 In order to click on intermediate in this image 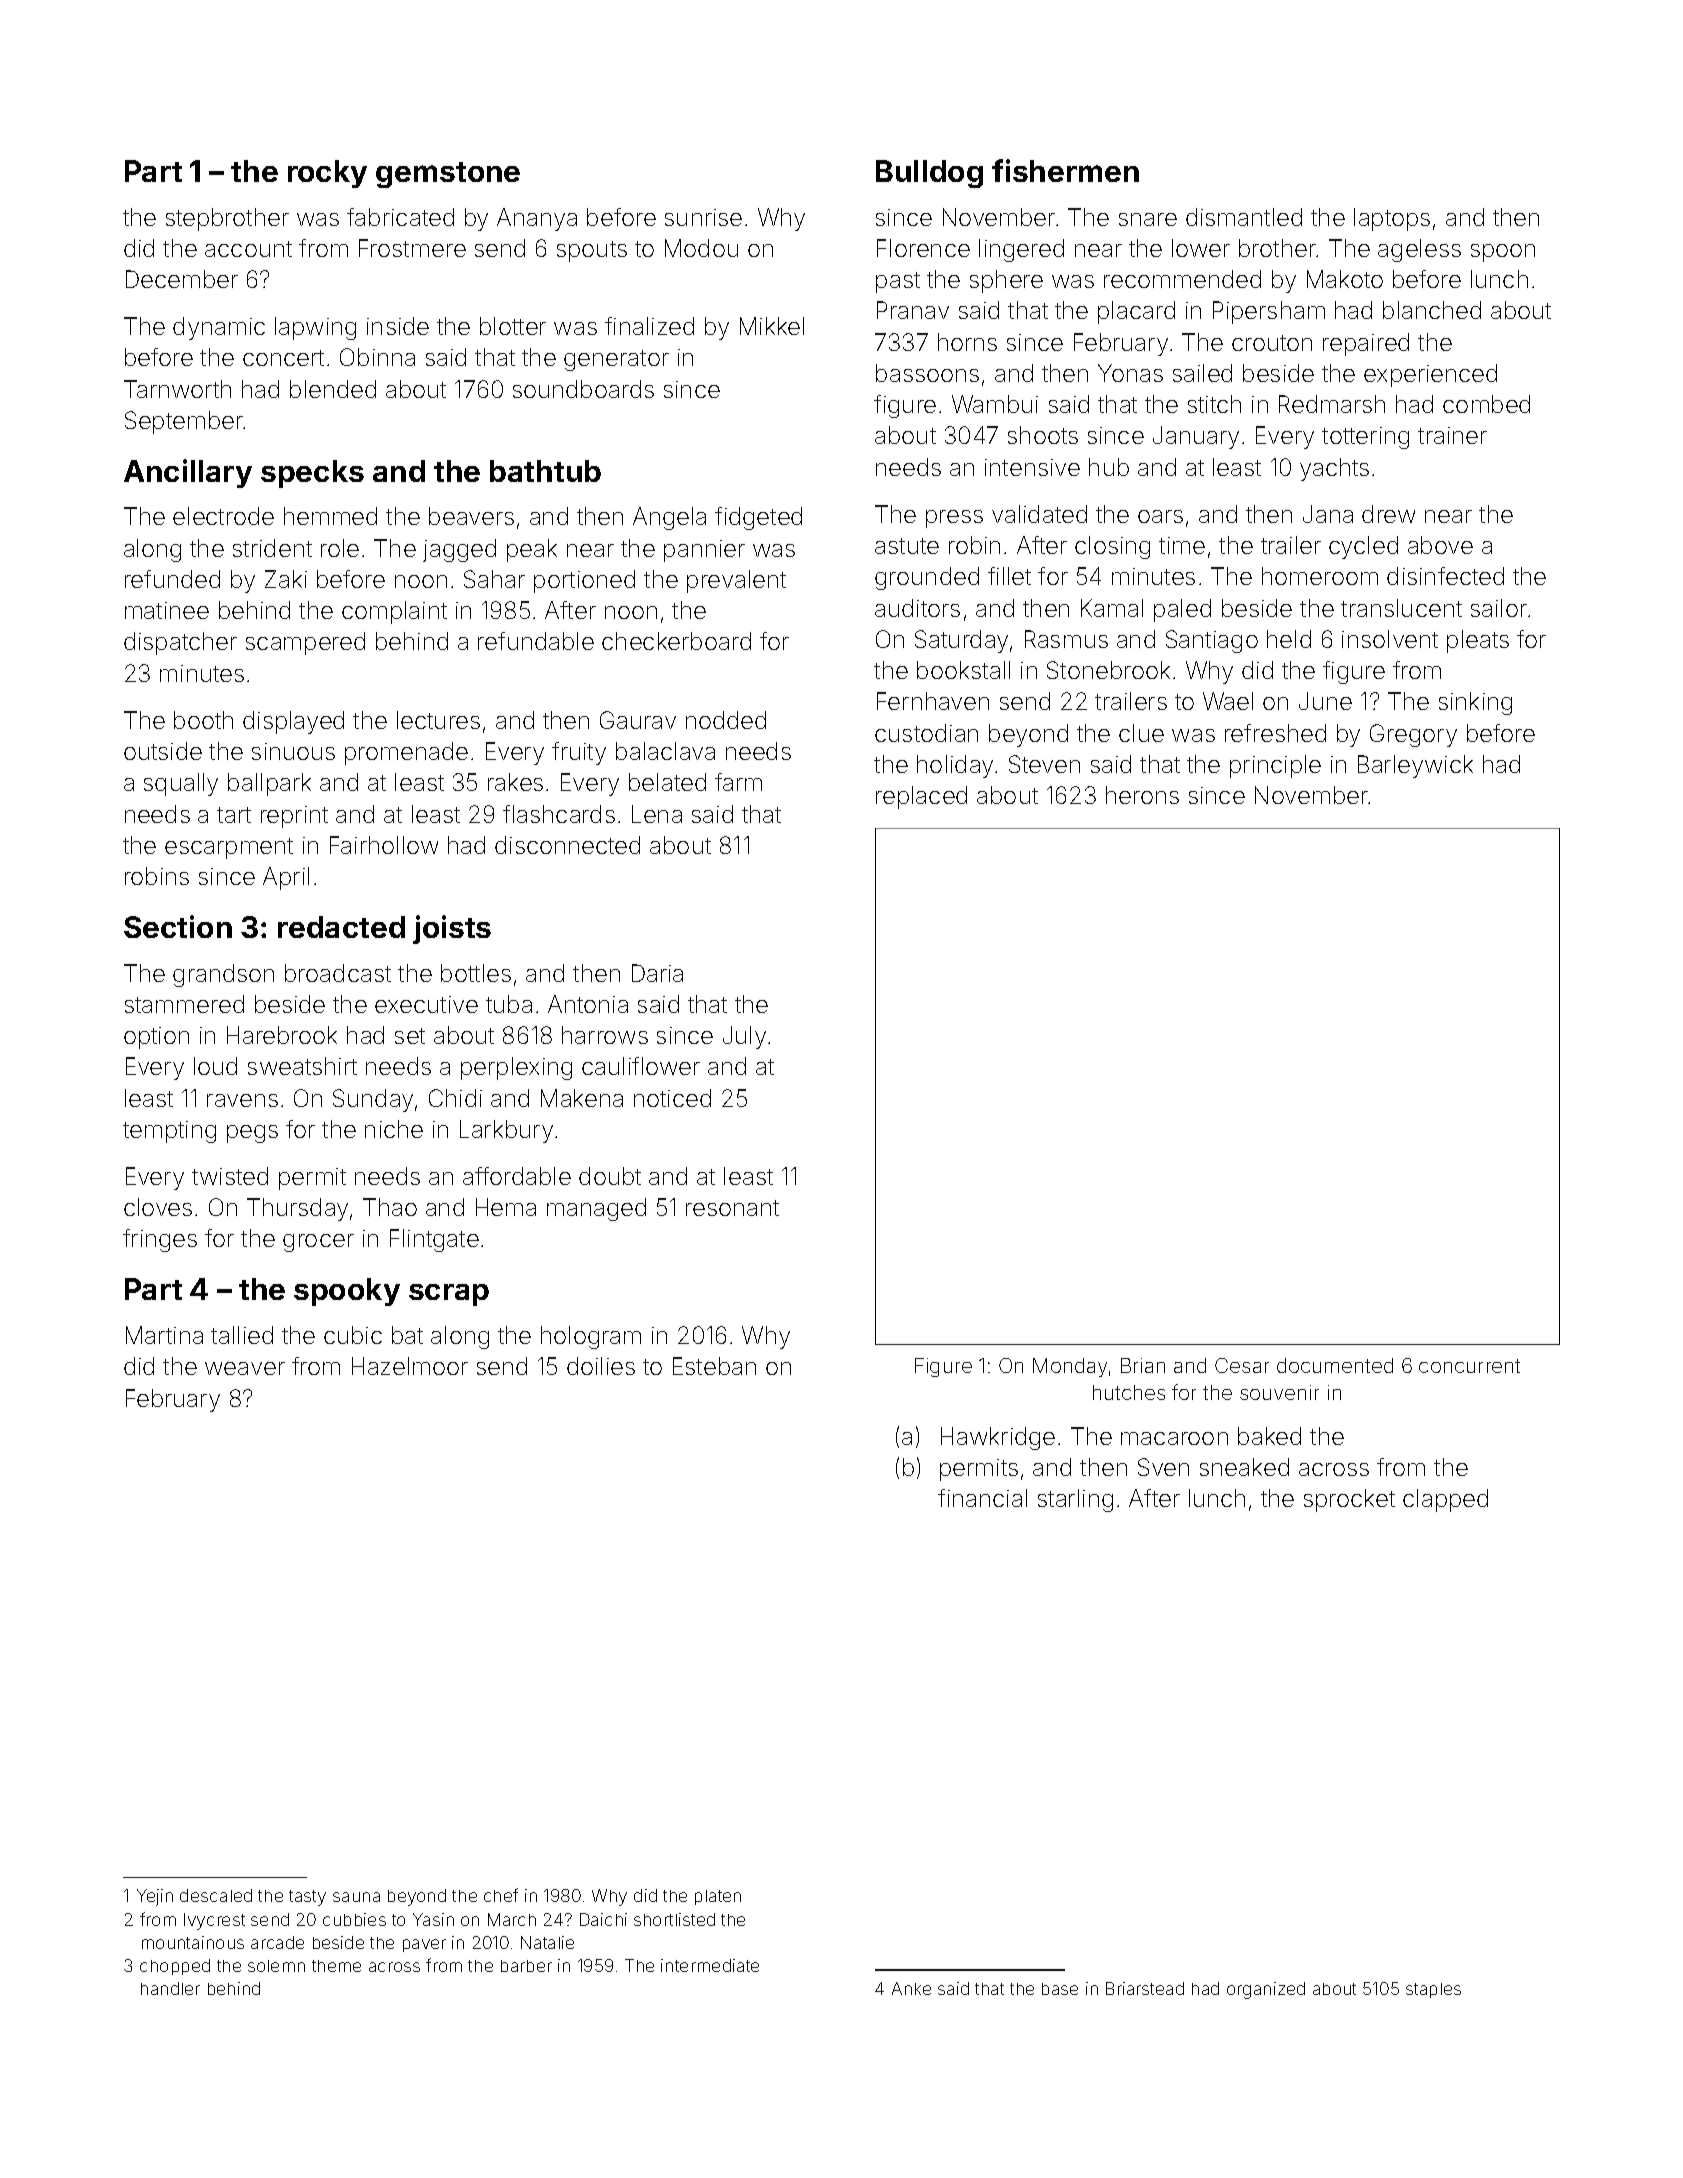, I will do `click(710, 1965)`.
